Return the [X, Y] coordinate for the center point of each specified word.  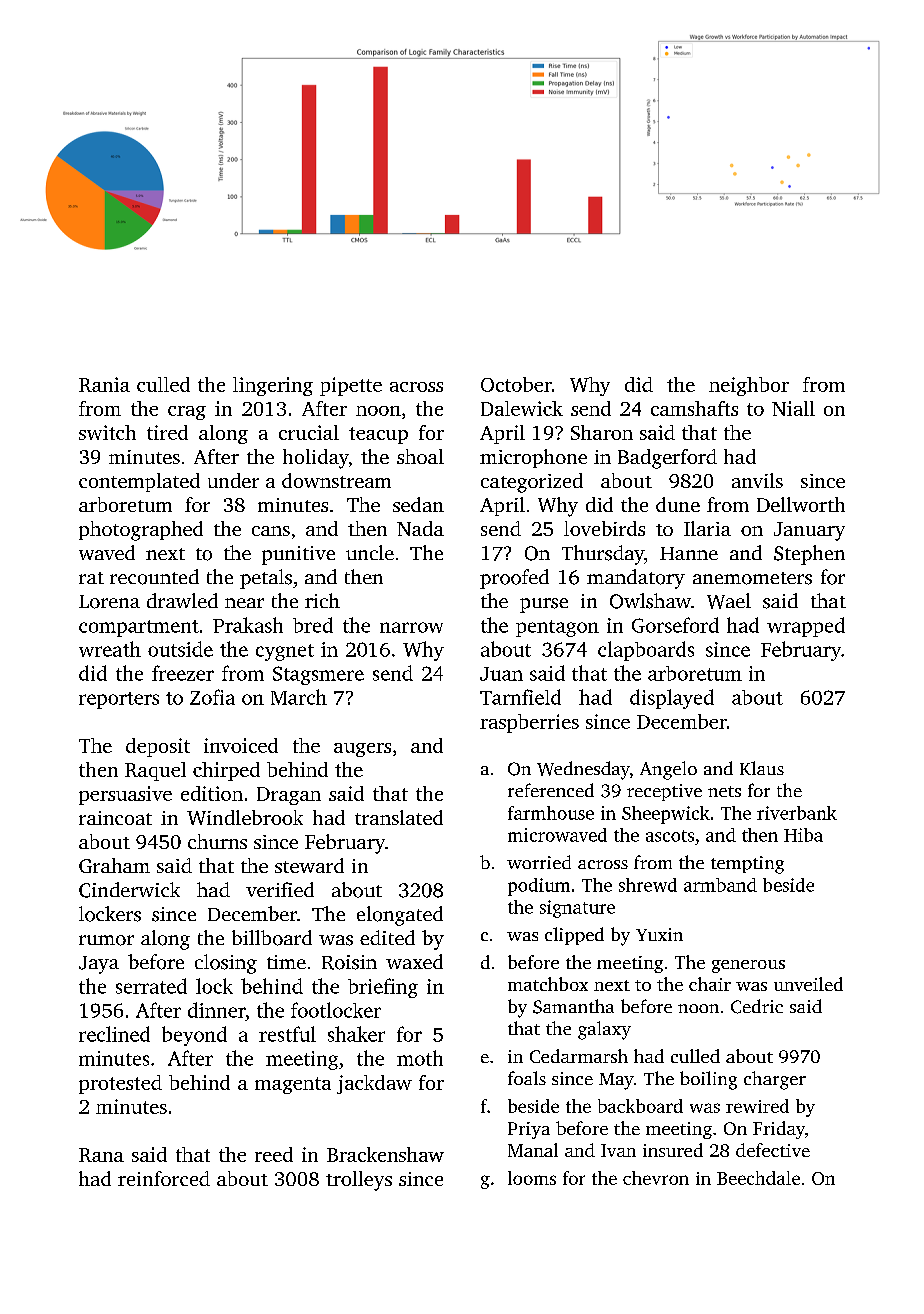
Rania [104, 384]
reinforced [164, 1178]
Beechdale [758, 1178]
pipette [351, 386]
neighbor [749, 386]
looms [532, 1178]
